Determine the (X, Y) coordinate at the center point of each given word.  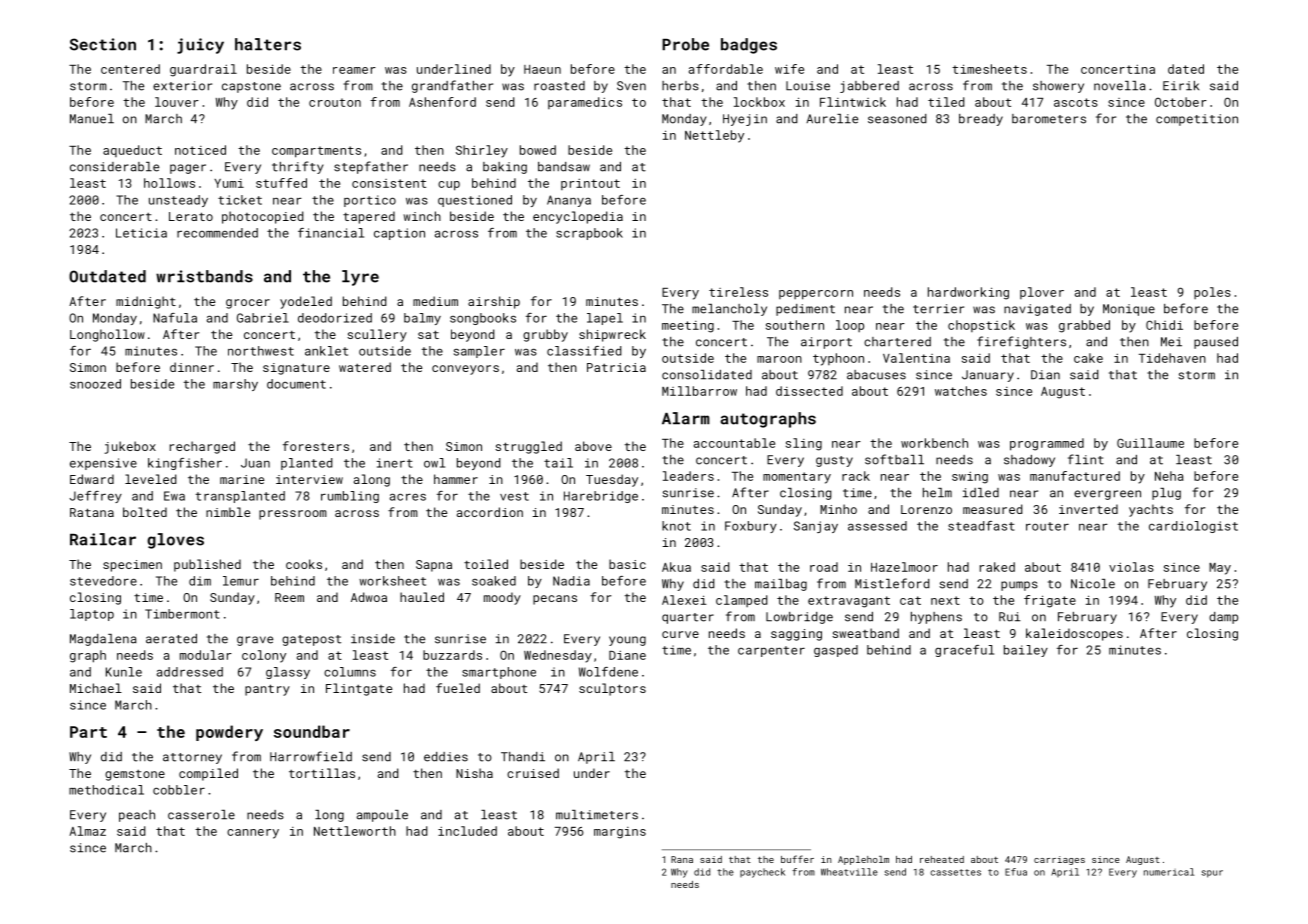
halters (268, 44)
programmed (1047, 444)
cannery (253, 834)
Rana (682, 859)
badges (749, 46)
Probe (685, 44)
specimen (132, 566)
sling (804, 444)
